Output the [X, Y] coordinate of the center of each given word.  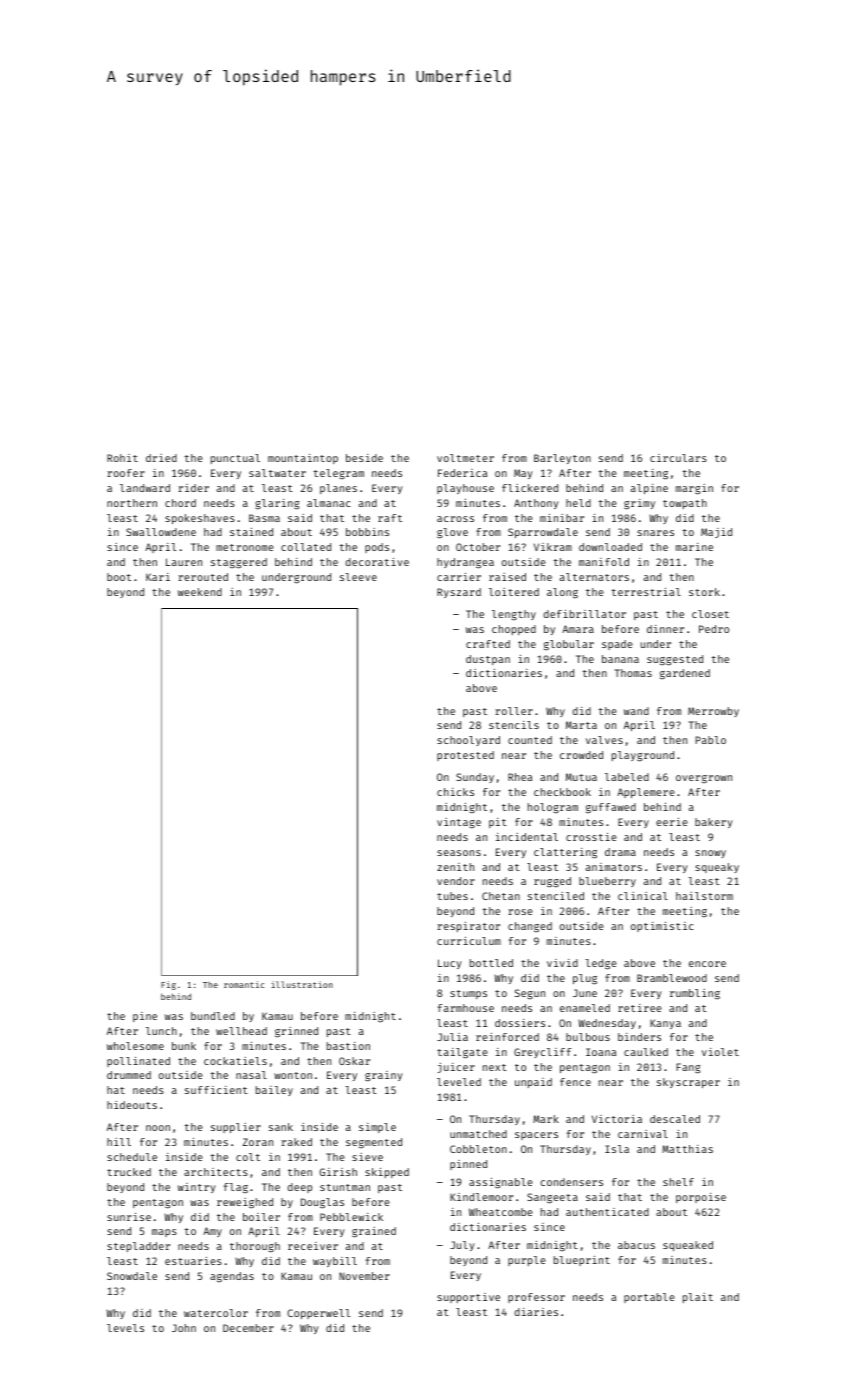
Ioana [601, 1052]
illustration [302, 984]
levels [125, 1328]
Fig [168, 985]
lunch [161, 1031]
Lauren [184, 562]
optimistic [662, 927]
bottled [491, 963]
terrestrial [646, 592]
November [364, 1276]
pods [377, 548]
